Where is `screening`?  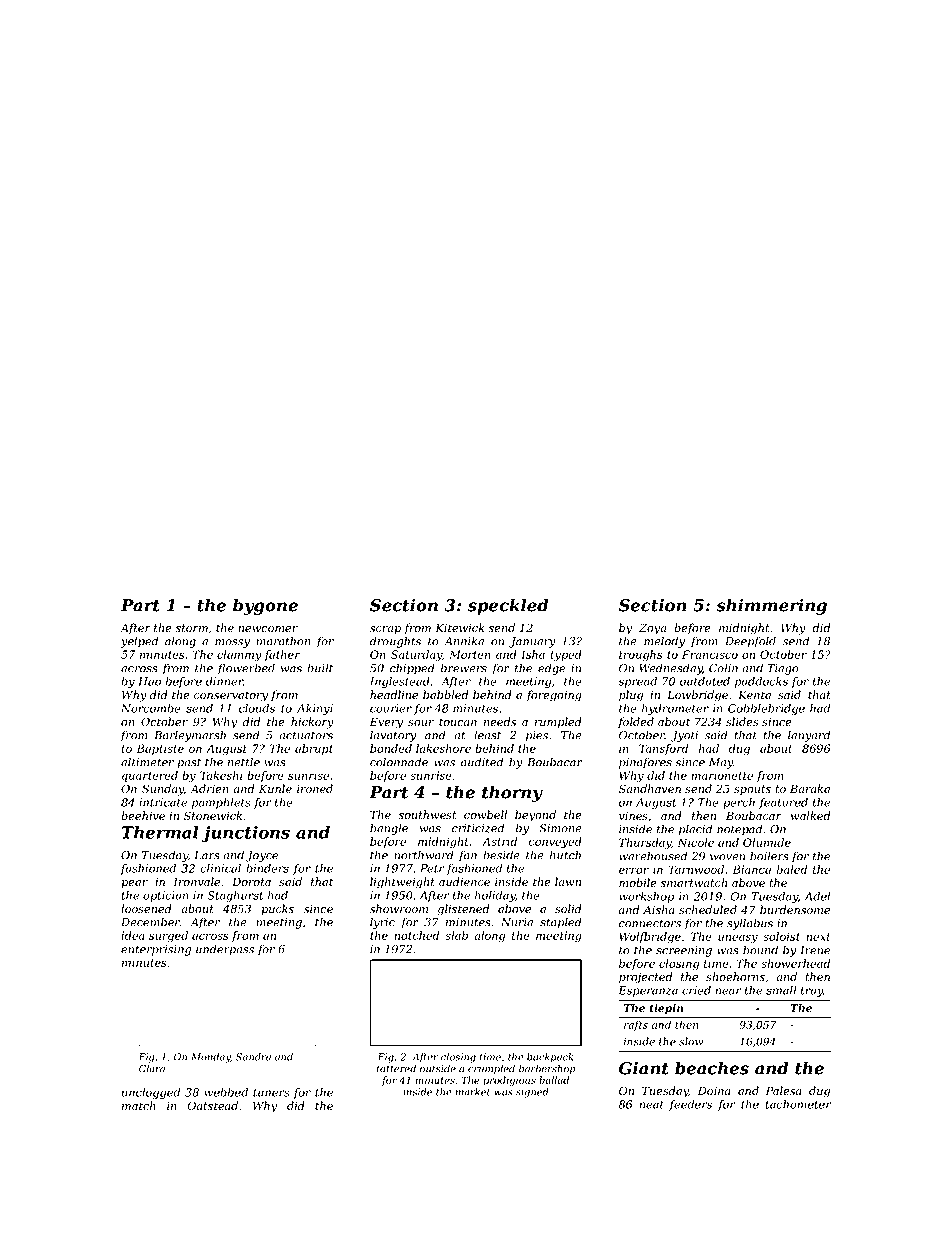 screening is located at coordinates (684, 951).
